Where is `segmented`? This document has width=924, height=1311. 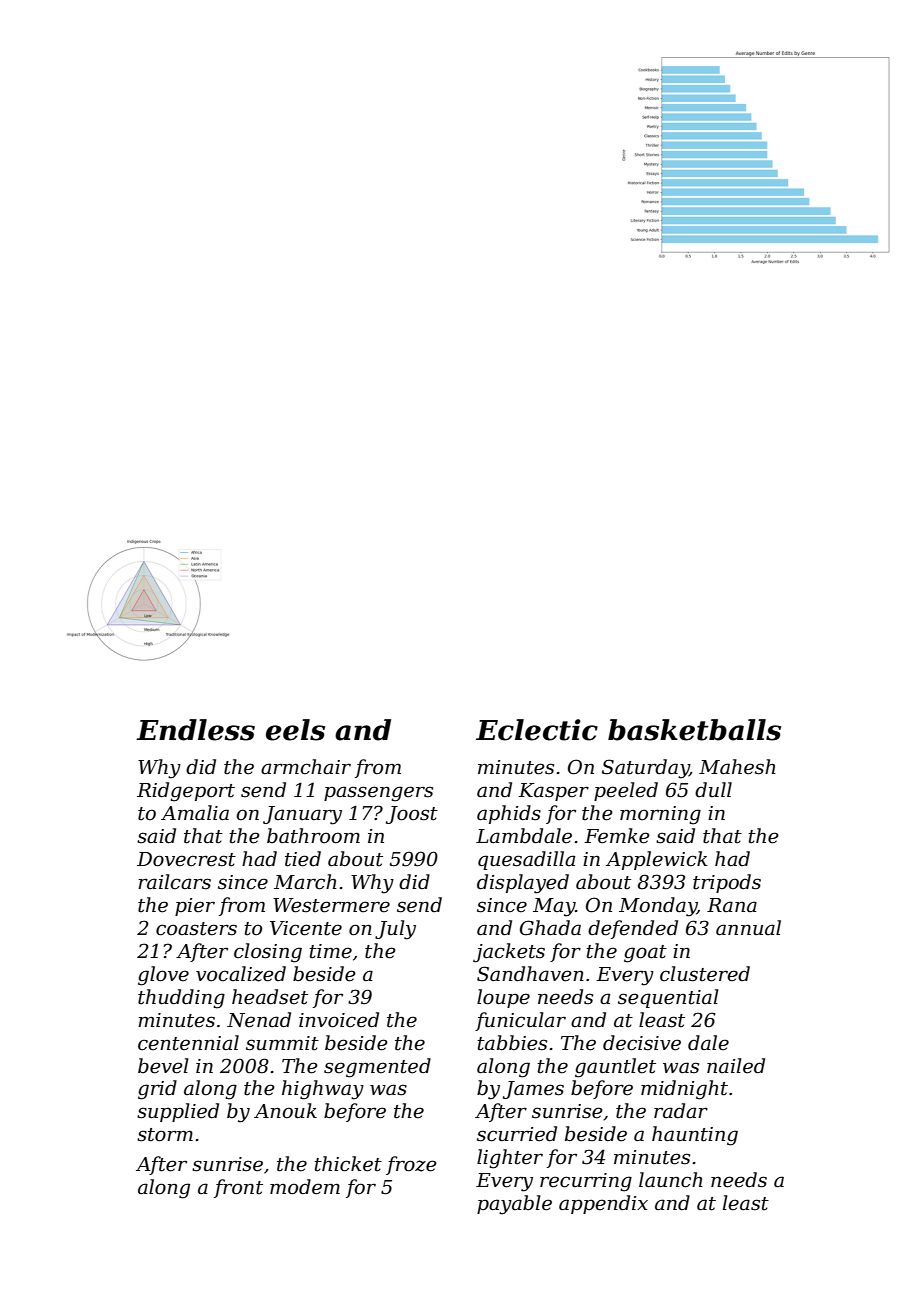
segmented is located at coordinates (377, 1068).
